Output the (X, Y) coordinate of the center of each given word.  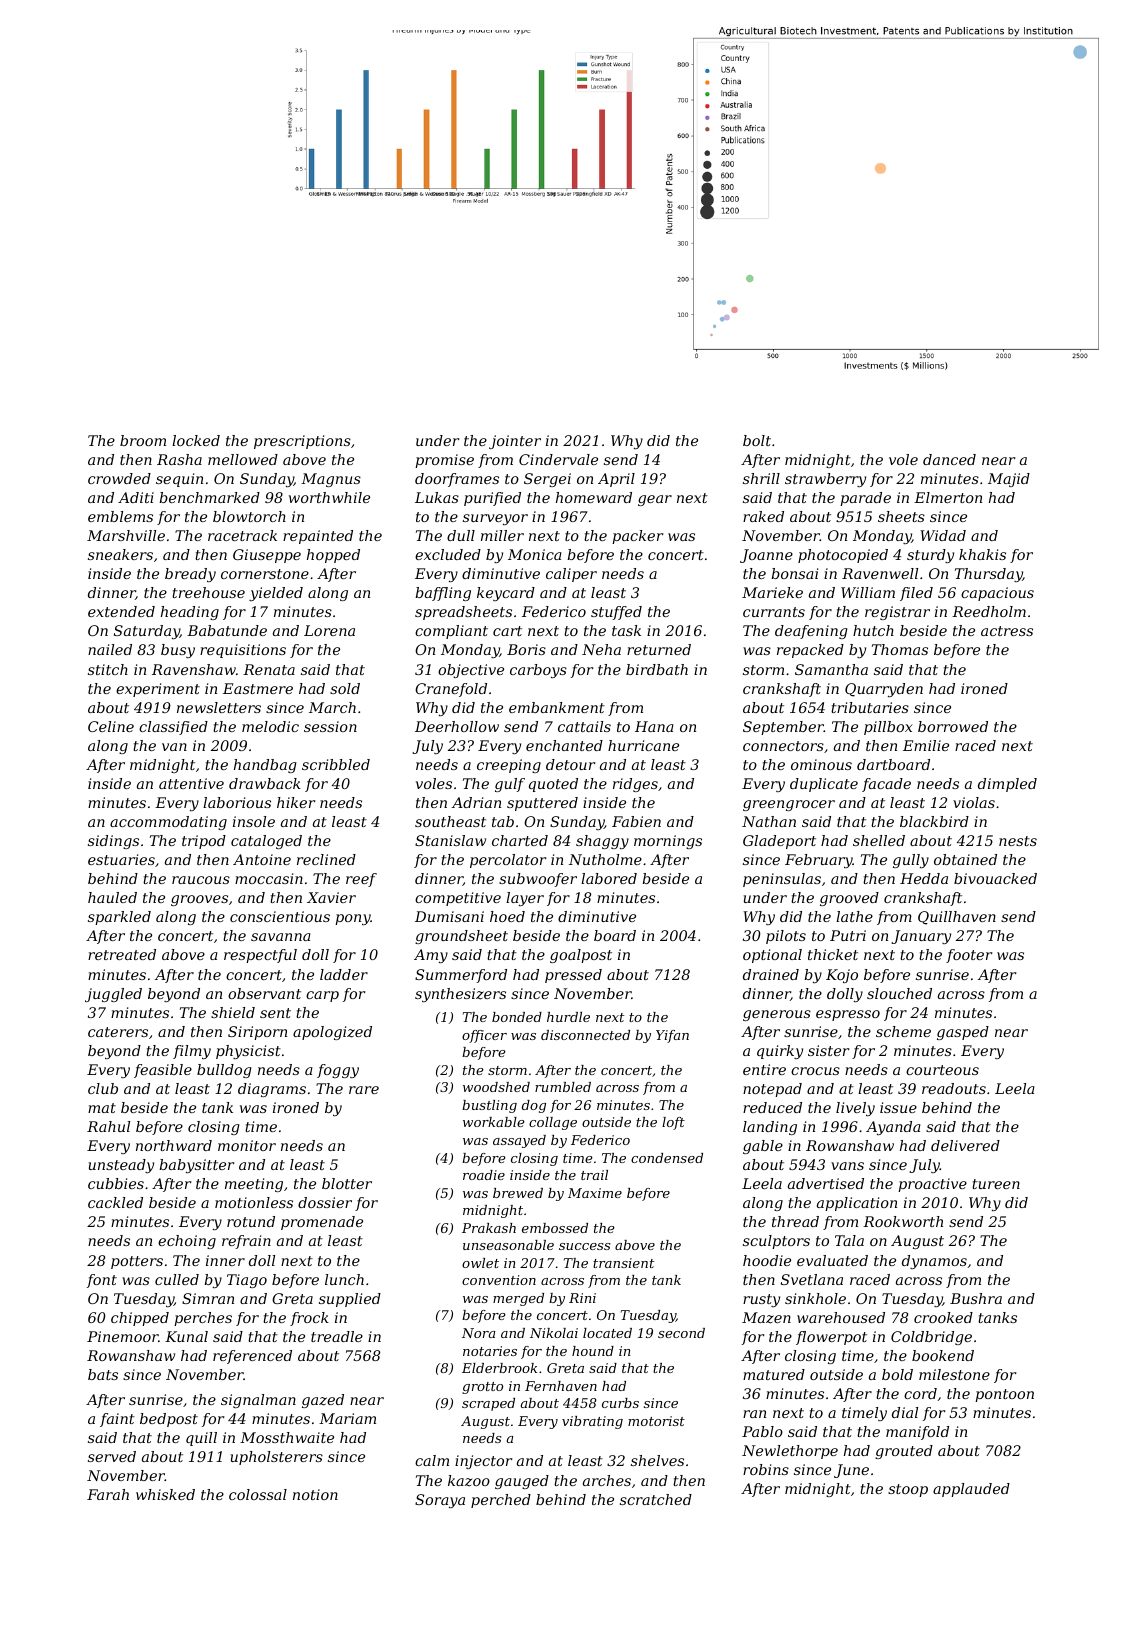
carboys (538, 671)
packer (637, 537)
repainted (318, 537)
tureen (996, 1184)
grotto (482, 1388)
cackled (115, 1202)
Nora (478, 1333)
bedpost (169, 1420)
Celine (111, 726)
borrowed (953, 726)
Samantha (831, 669)
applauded (971, 1490)
